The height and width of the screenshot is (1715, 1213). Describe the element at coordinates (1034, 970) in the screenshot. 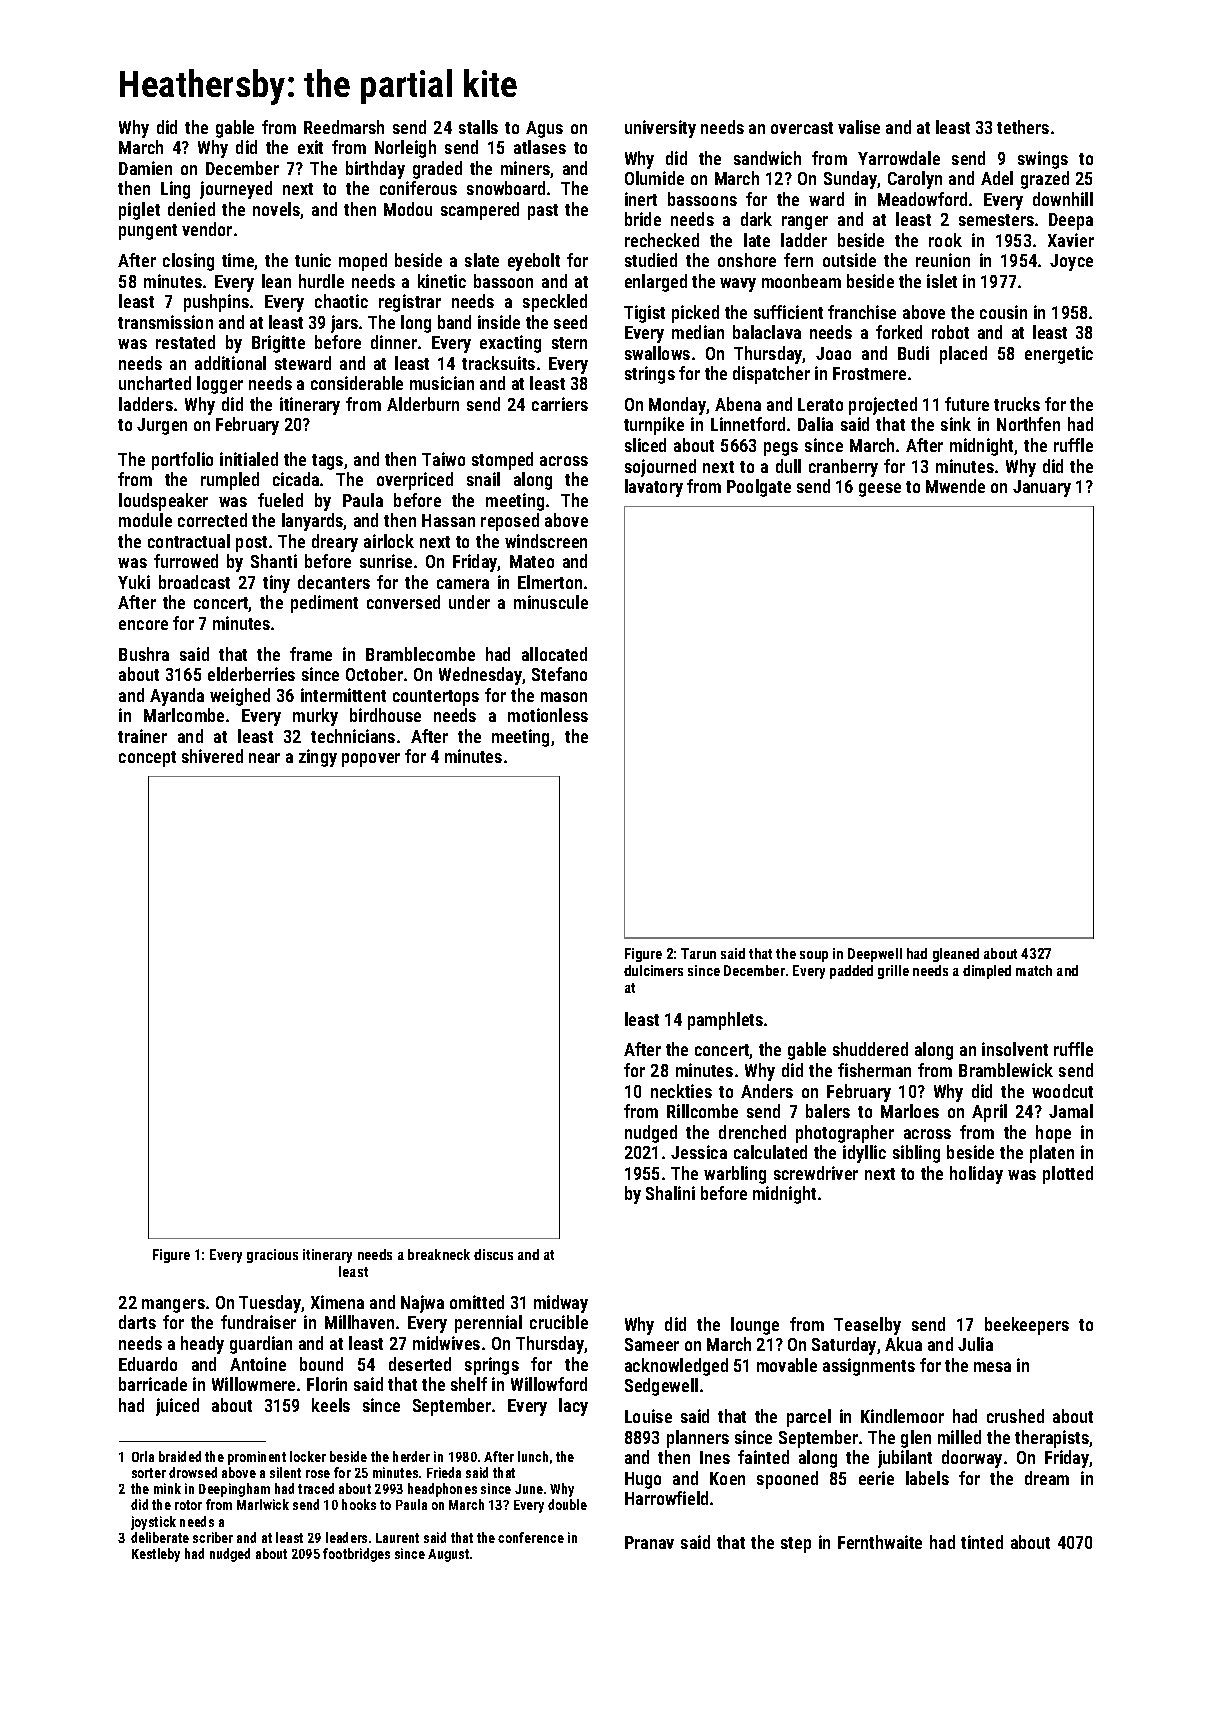

I see `match` at that location.
